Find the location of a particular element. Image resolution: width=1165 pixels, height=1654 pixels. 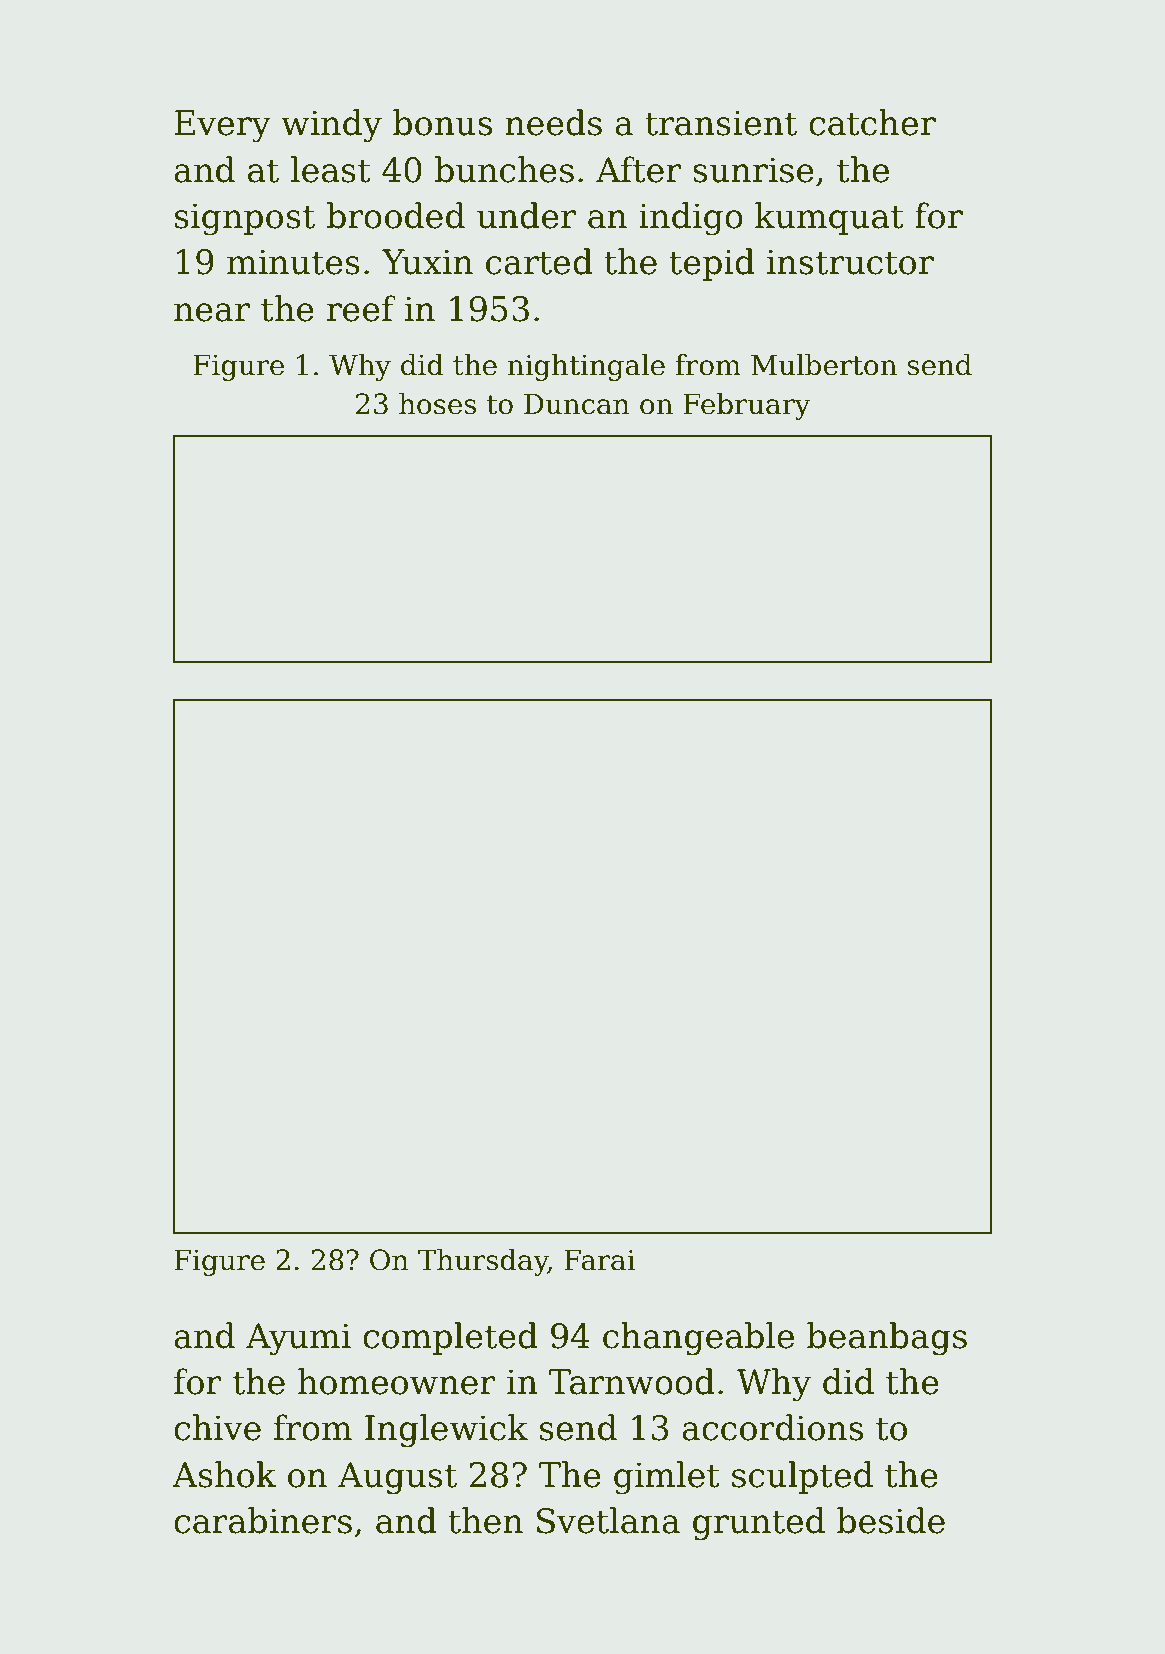

changeable is located at coordinates (698, 1339).
